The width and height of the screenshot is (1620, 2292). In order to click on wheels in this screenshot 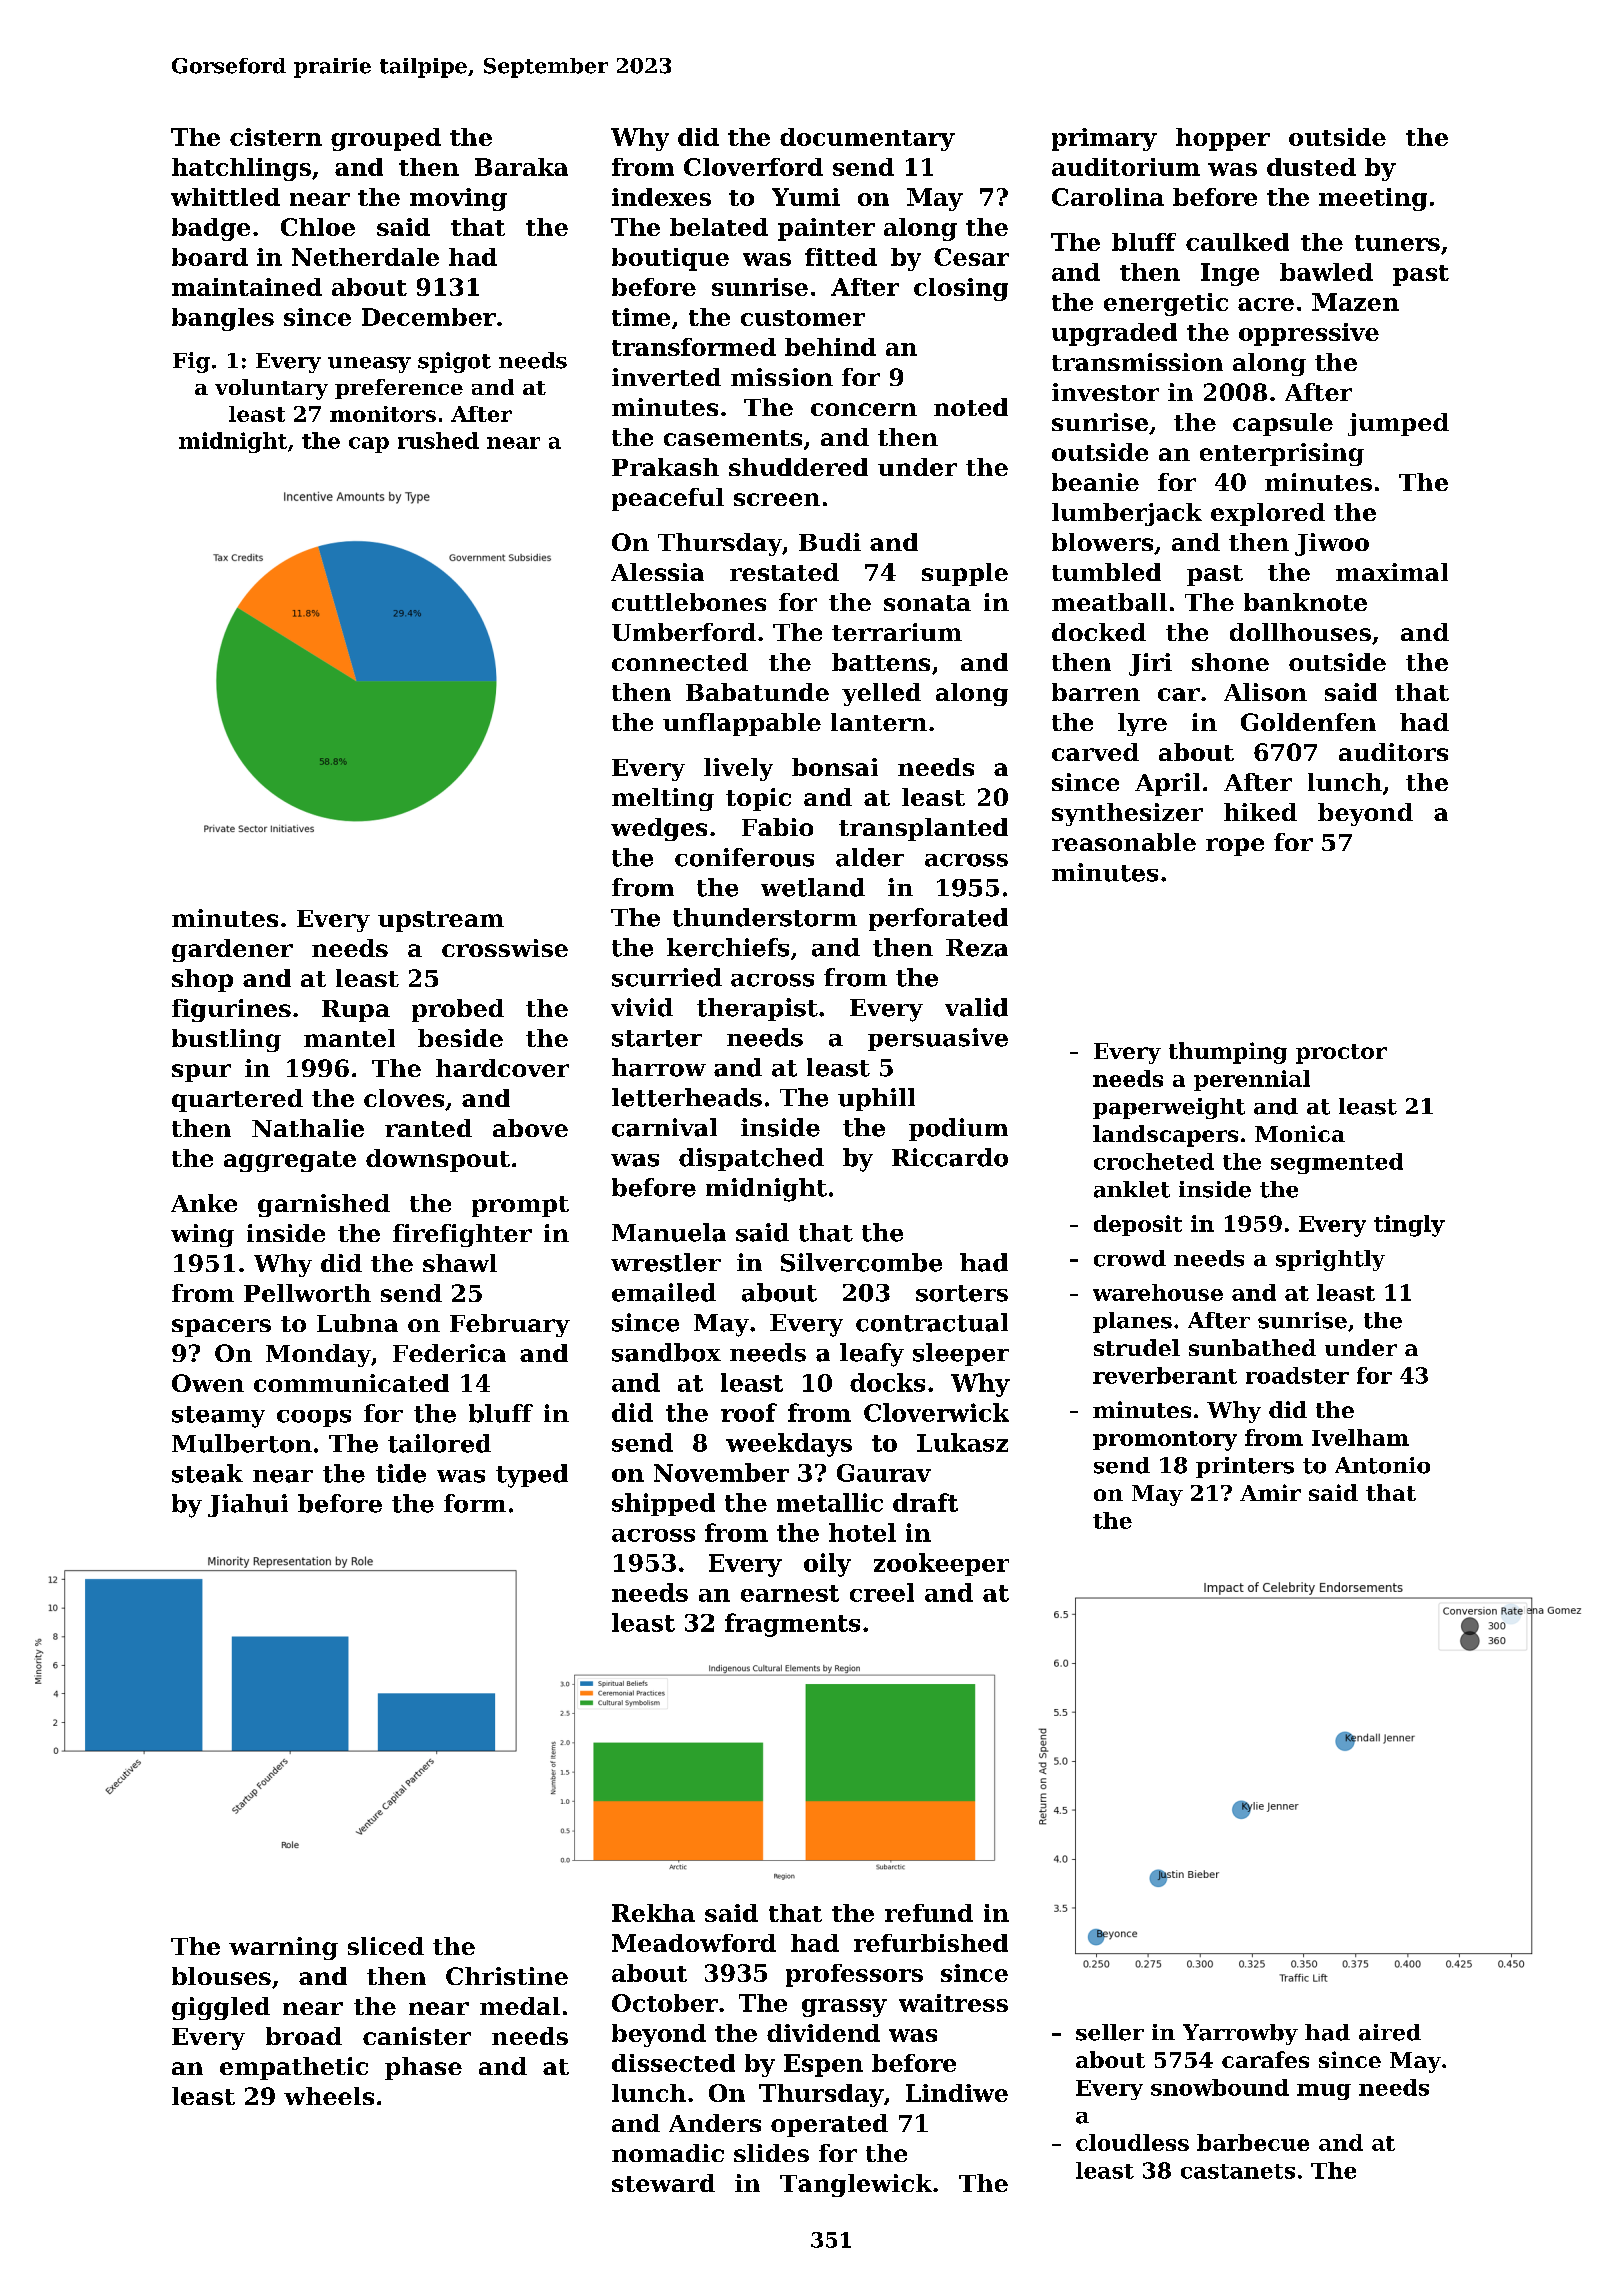, I will do `click(329, 2096)`.
